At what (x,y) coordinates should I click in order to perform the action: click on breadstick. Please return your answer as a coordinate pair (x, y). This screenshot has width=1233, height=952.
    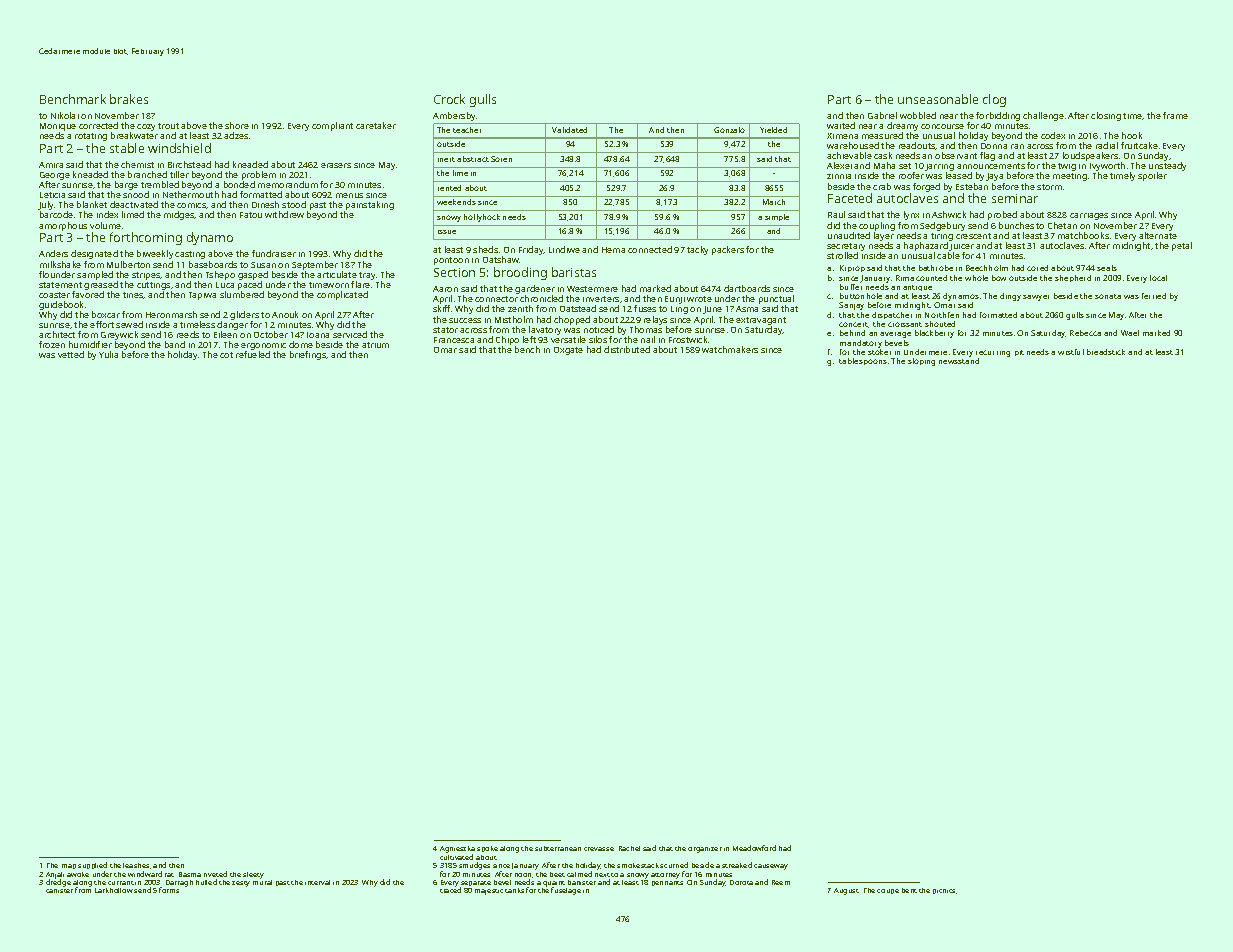
    Looking at the image, I should click on (1106, 352).
